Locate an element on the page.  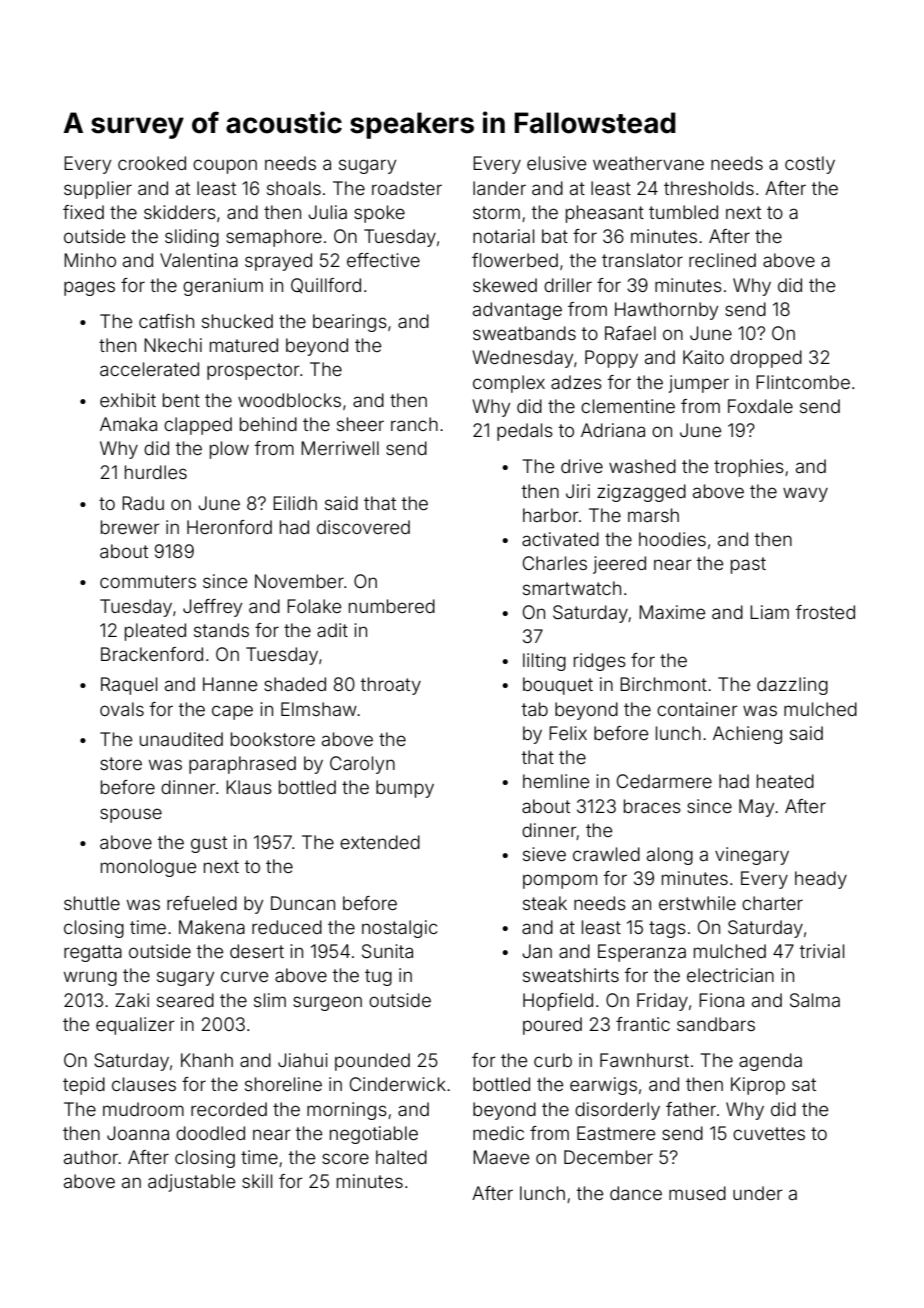
hoodies is located at coordinates (672, 539).
